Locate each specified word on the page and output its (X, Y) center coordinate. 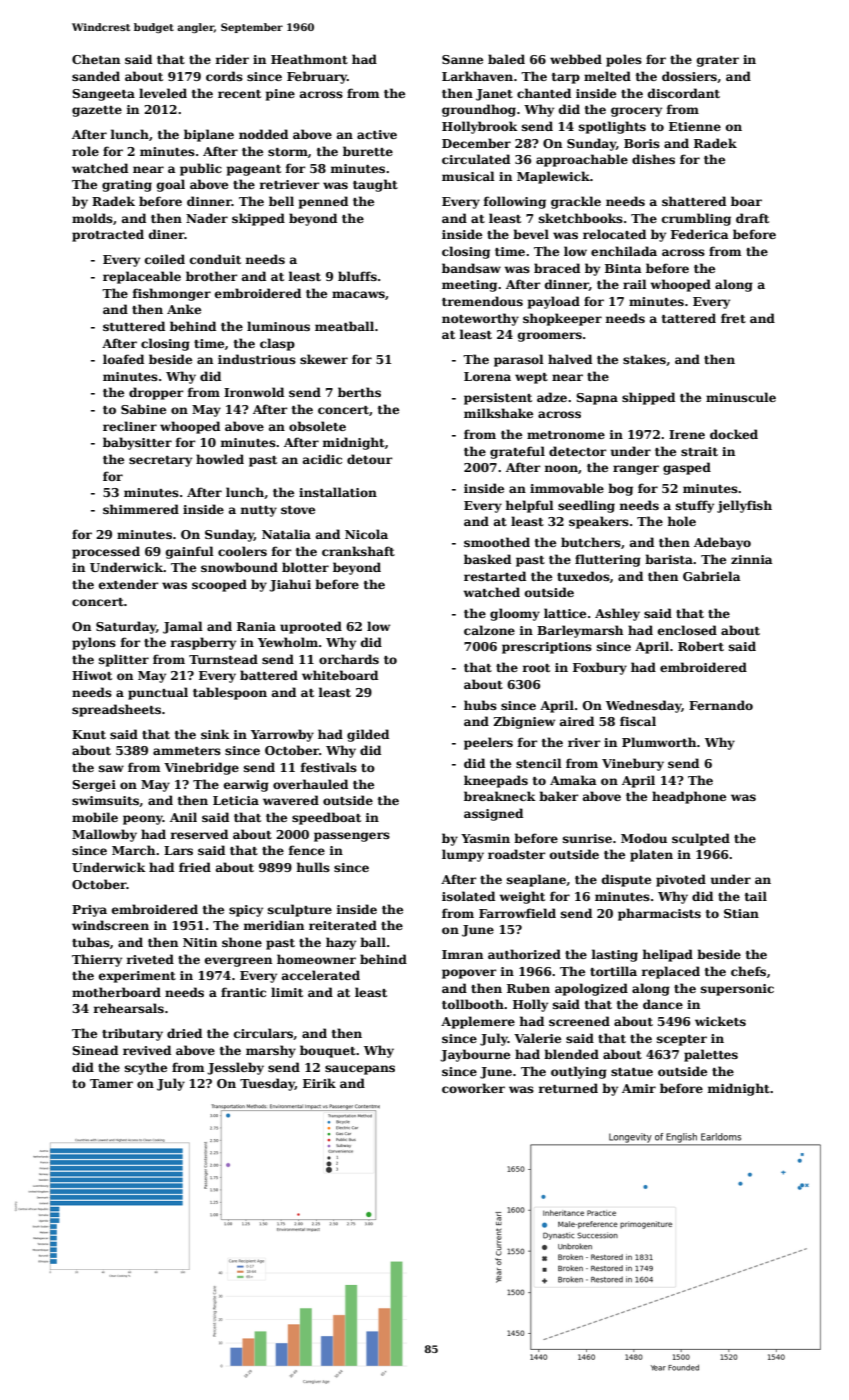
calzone (489, 630)
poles (624, 60)
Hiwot (92, 675)
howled (220, 459)
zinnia (752, 559)
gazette (97, 111)
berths (359, 392)
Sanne (462, 59)
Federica (700, 234)
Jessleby (235, 1068)
